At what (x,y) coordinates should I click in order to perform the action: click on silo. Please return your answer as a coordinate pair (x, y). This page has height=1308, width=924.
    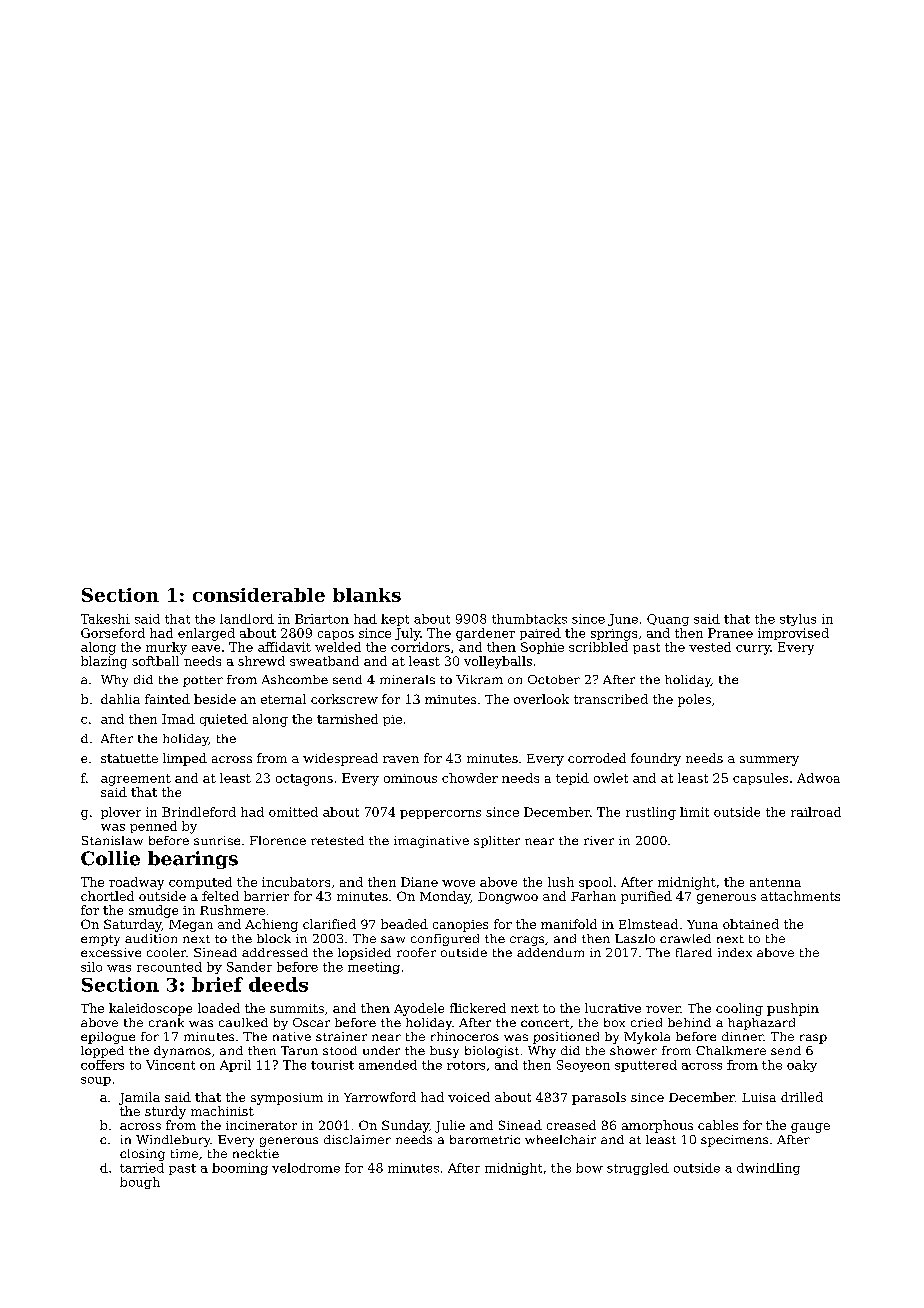
    Looking at the image, I should click on (91, 967).
